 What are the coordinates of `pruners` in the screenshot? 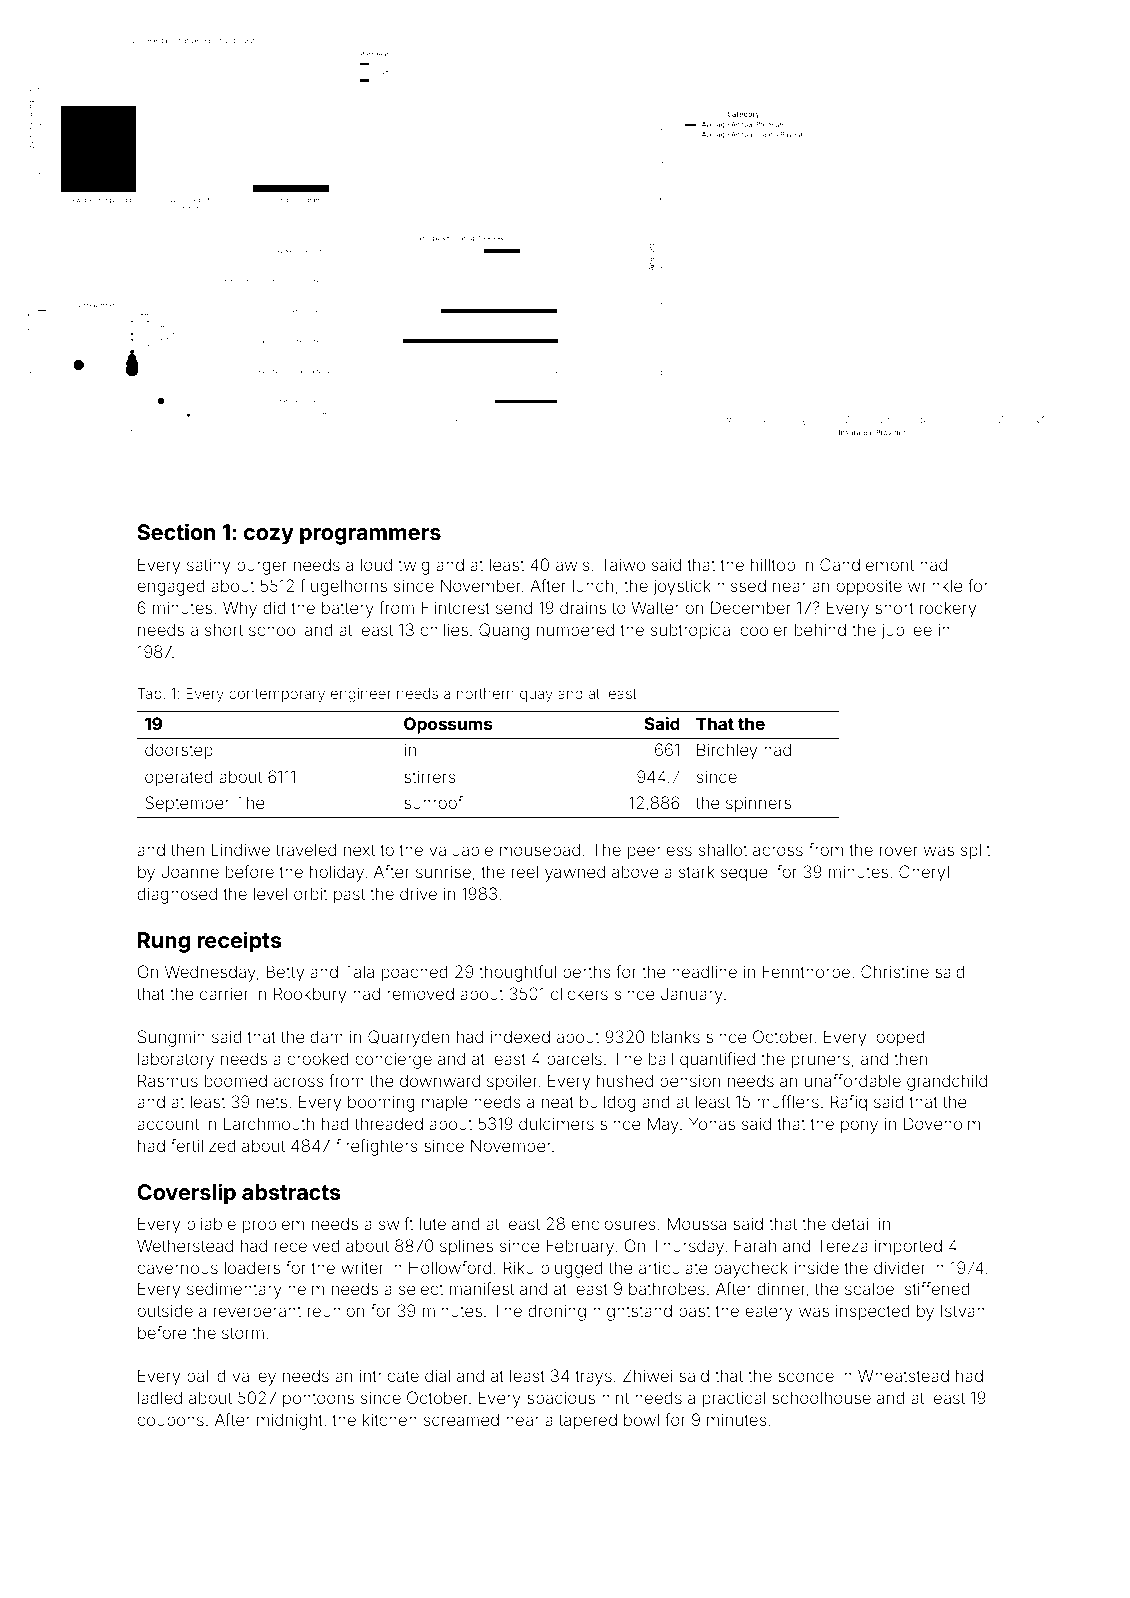 It's located at (821, 1062).
